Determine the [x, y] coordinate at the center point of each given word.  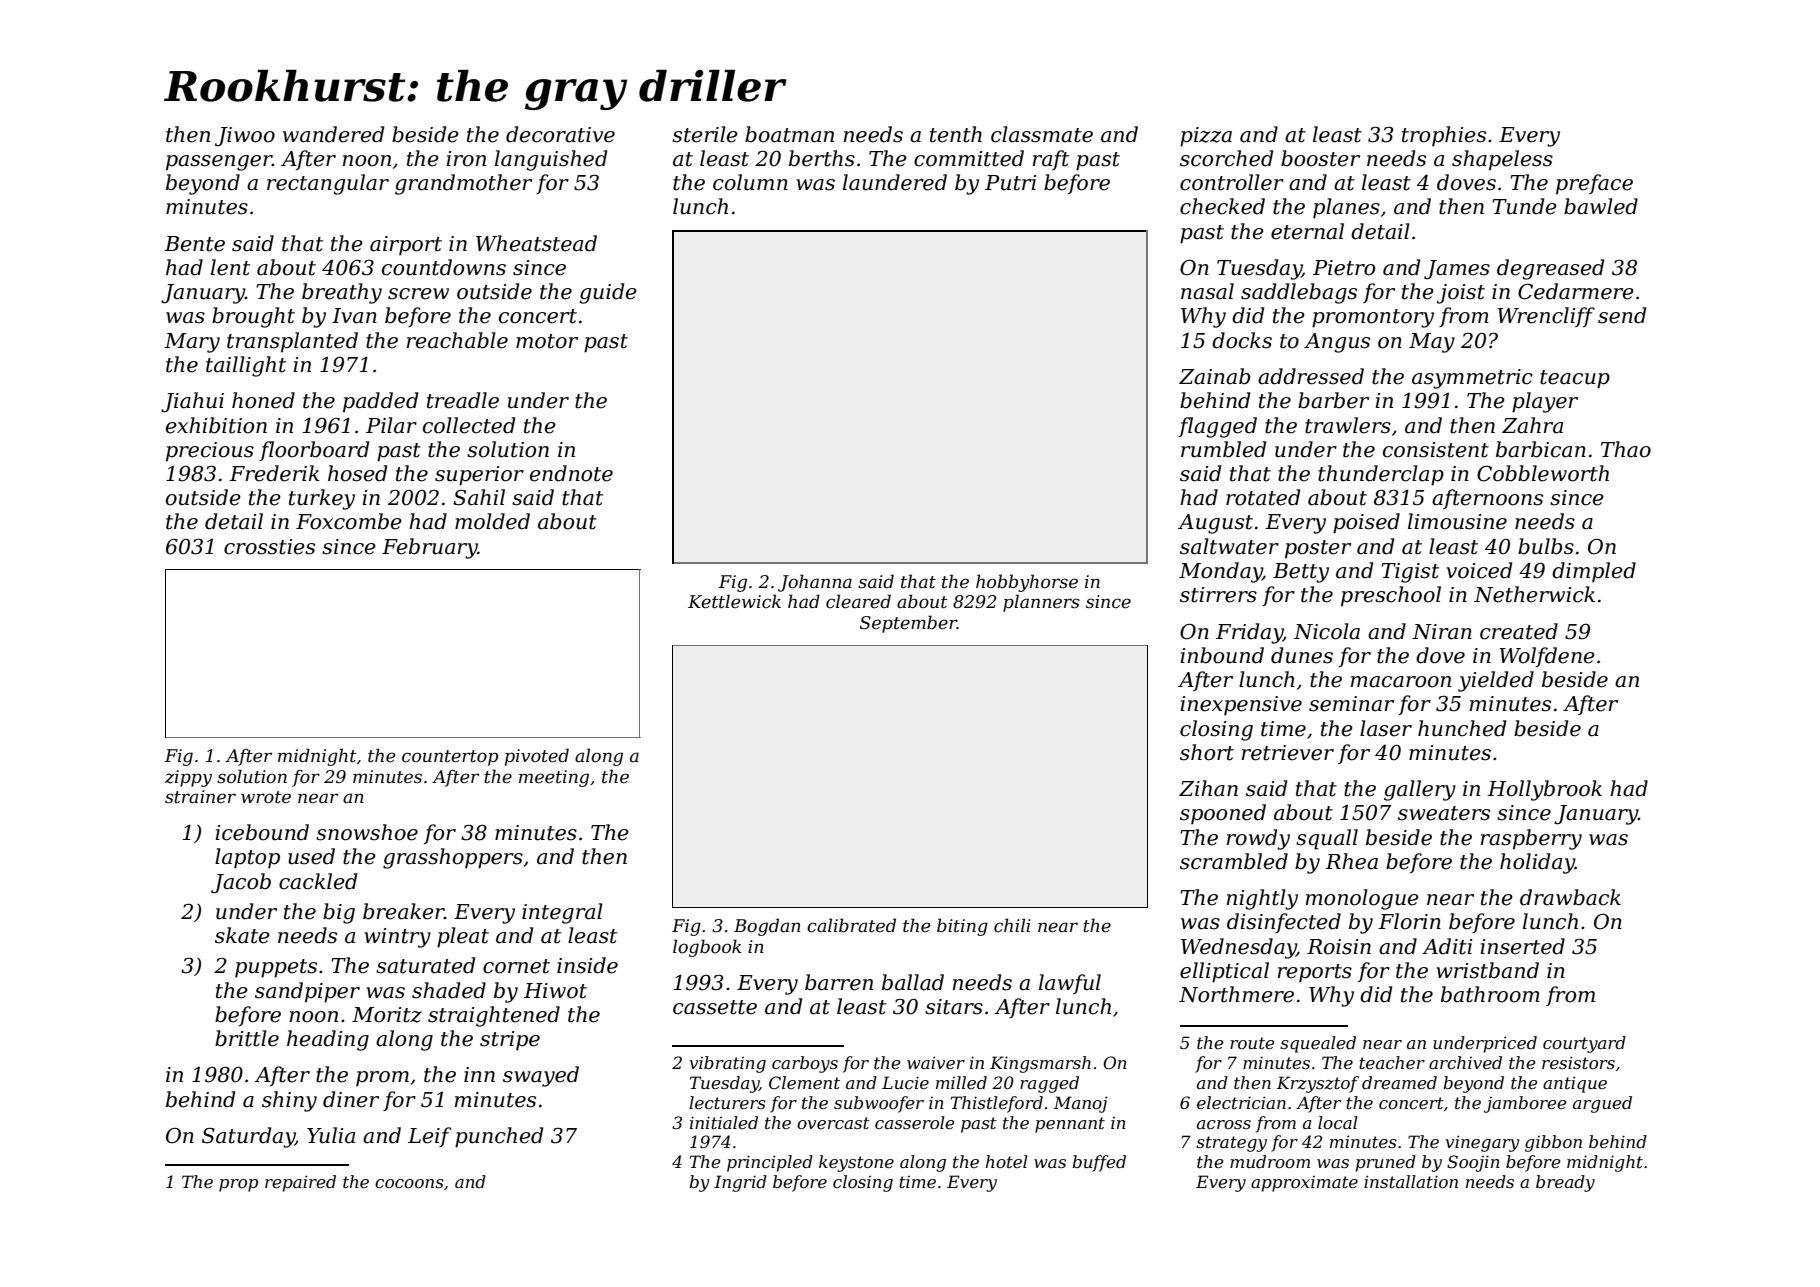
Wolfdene [1547, 657]
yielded [1496, 681]
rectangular [328, 184]
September [908, 624]
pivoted [537, 757]
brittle [247, 1038]
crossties [269, 547]
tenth [956, 134]
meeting [554, 778]
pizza [1206, 137]
